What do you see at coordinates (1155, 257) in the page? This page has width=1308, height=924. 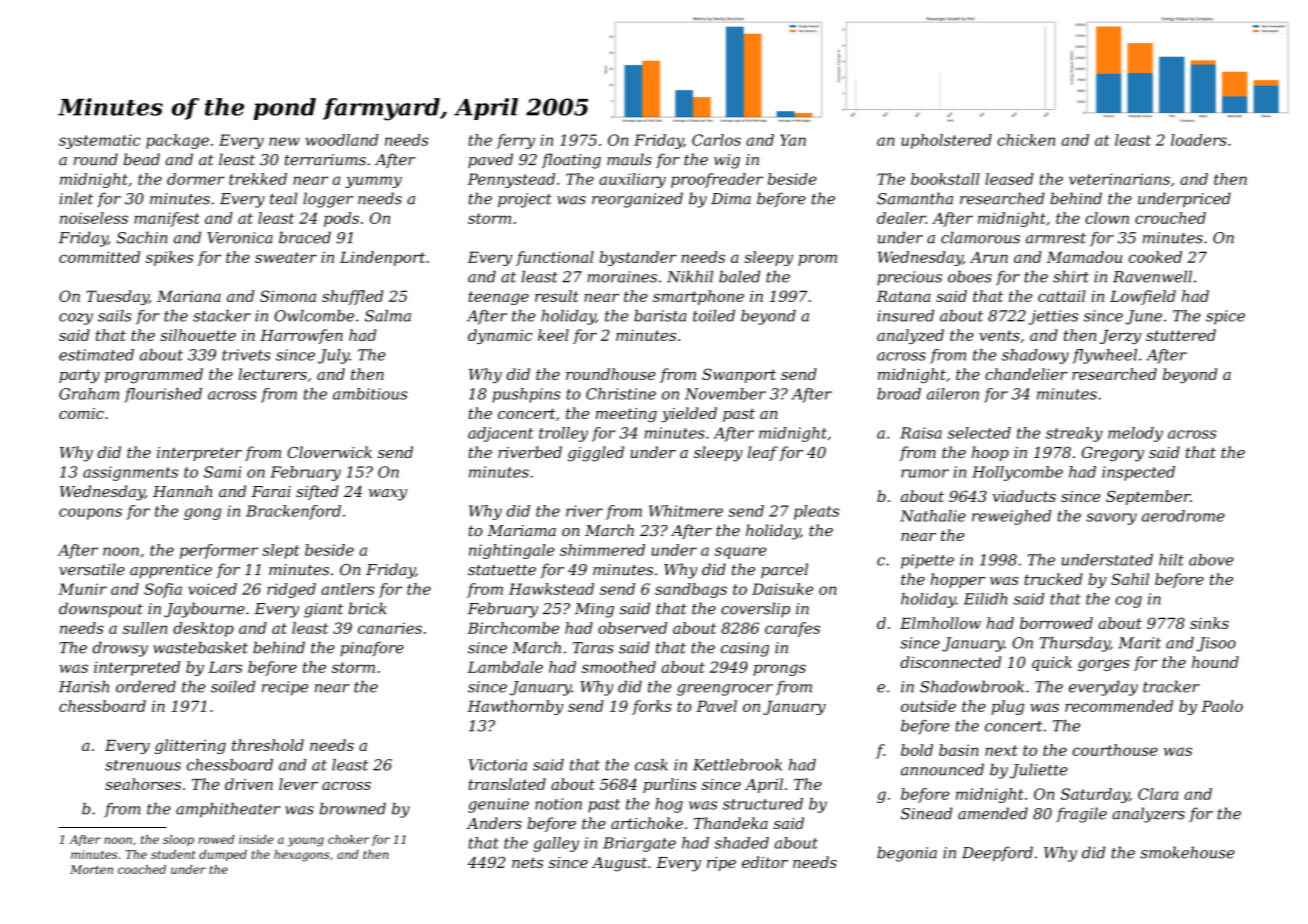 I see `cooked` at bounding box center [1155, 257].
